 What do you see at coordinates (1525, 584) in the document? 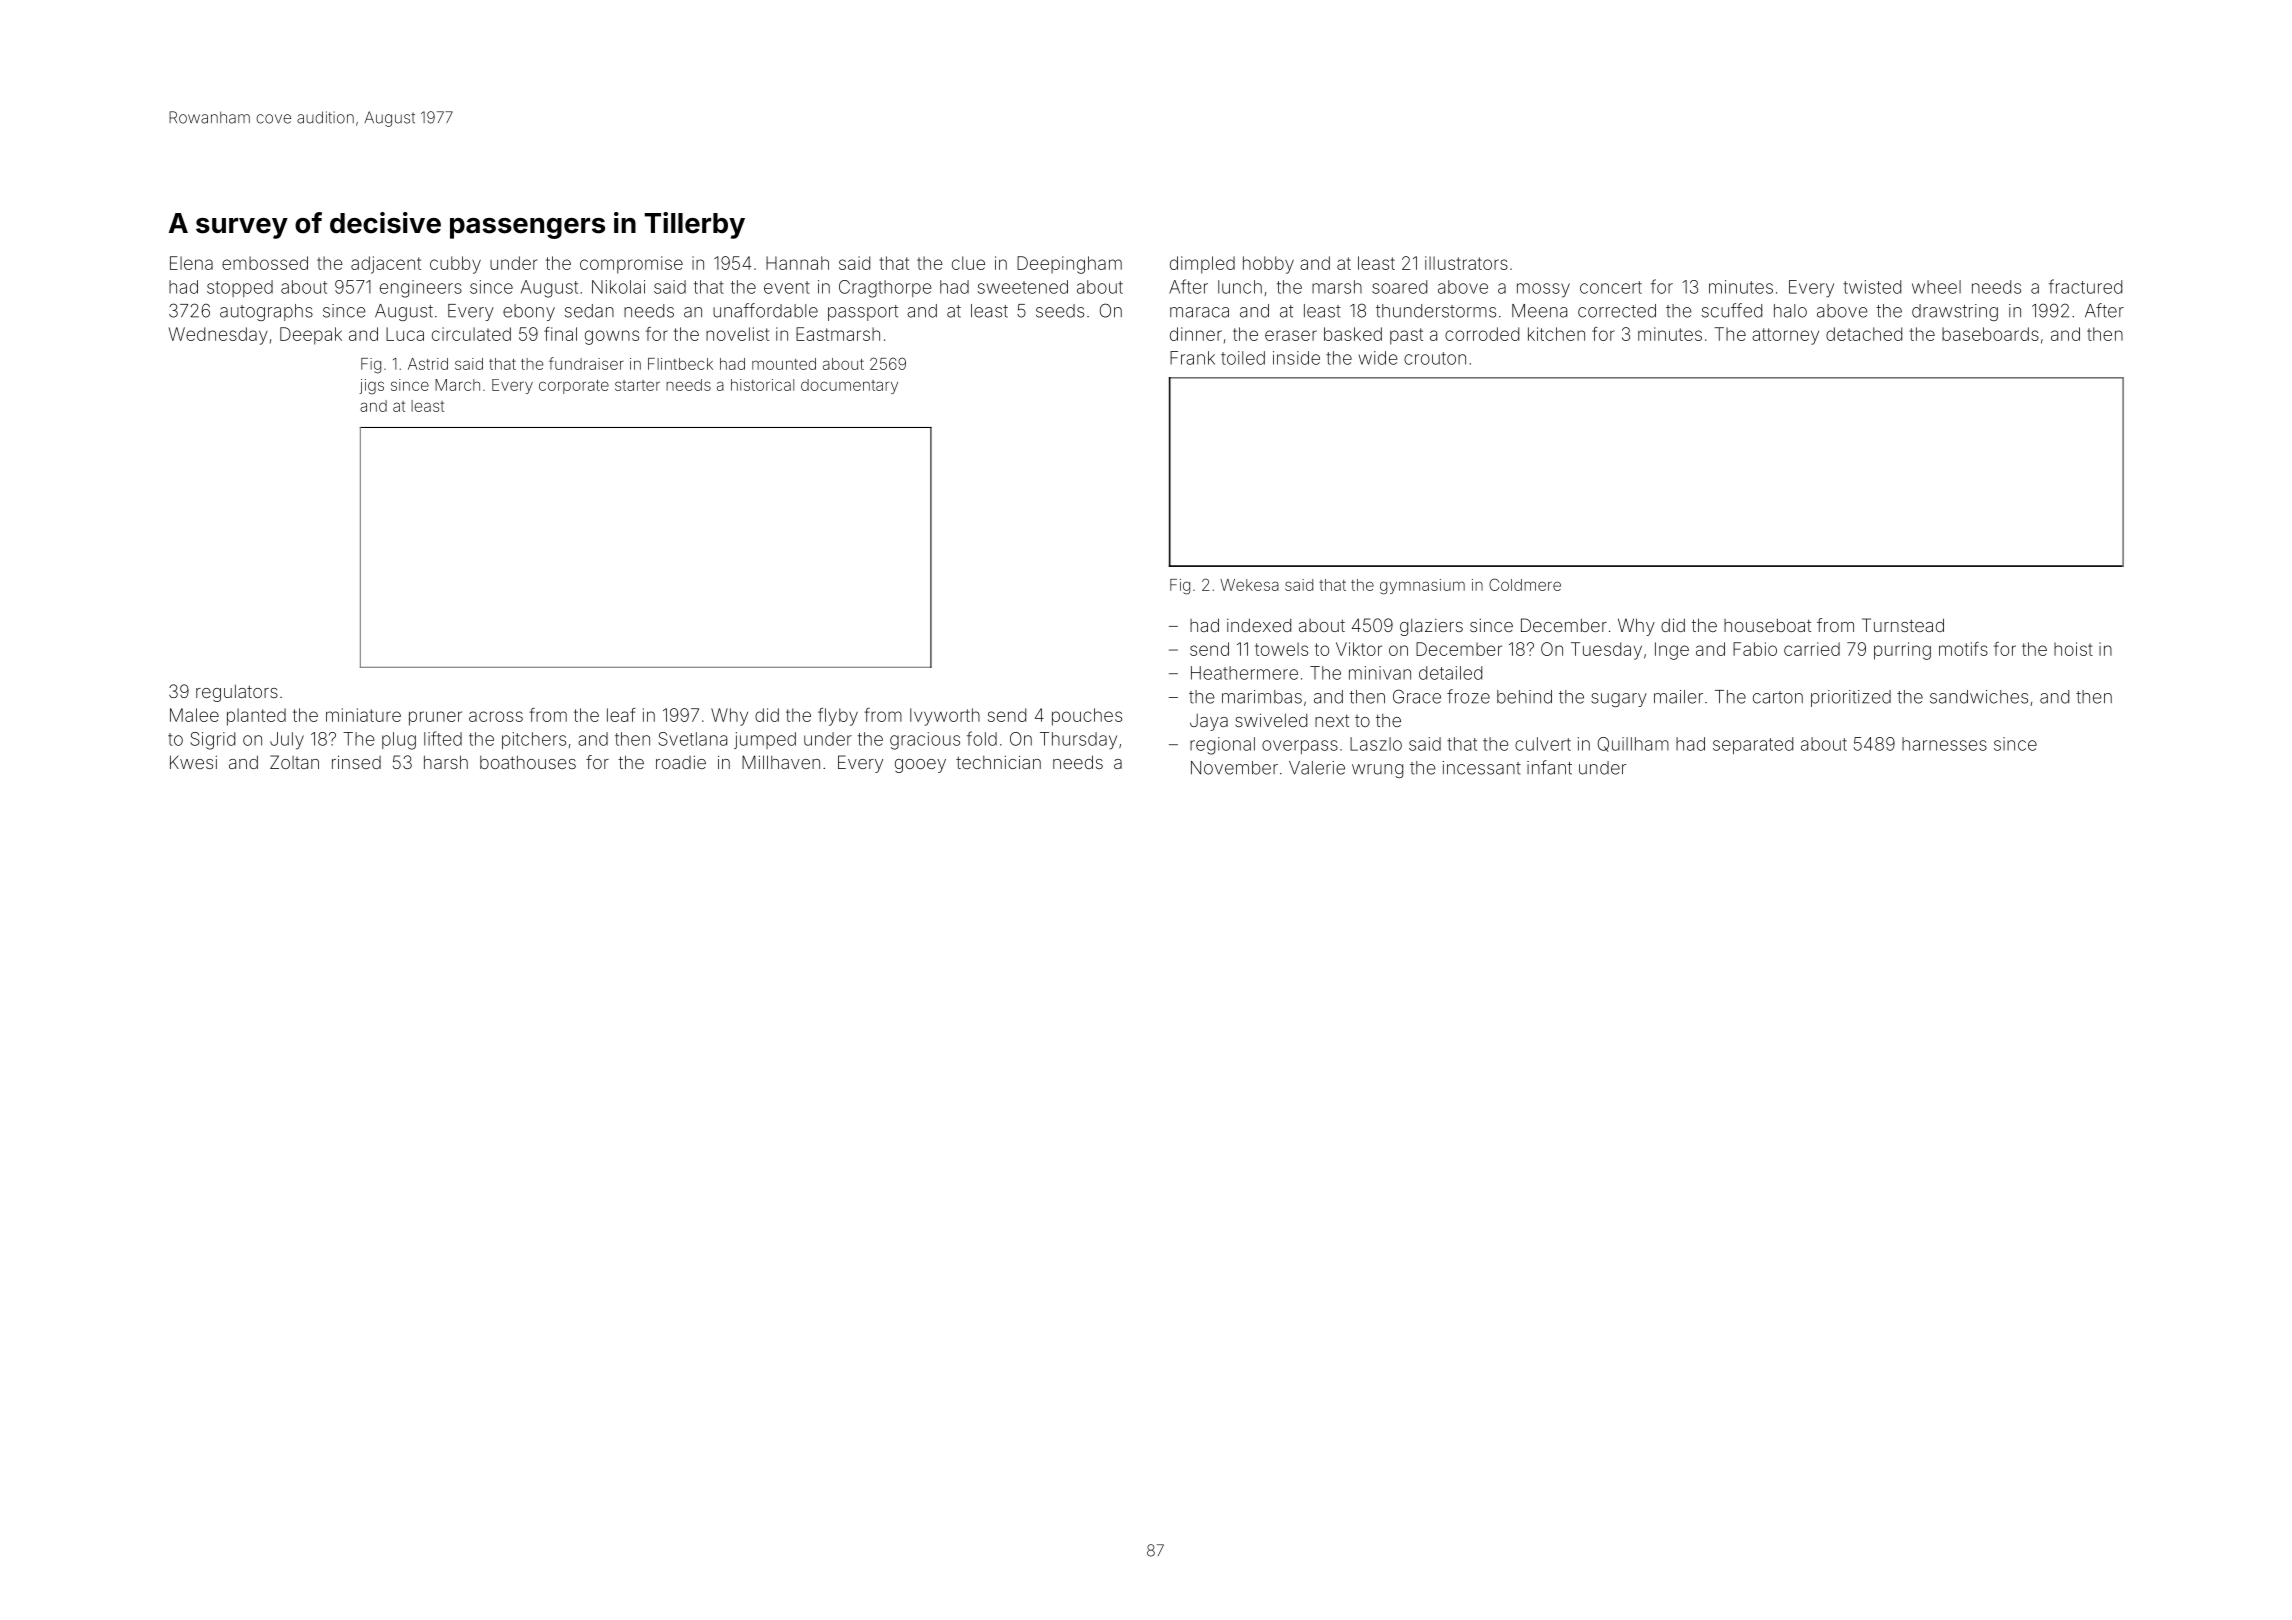
I see `Coldmere` at bounding box center [1525, 584].
